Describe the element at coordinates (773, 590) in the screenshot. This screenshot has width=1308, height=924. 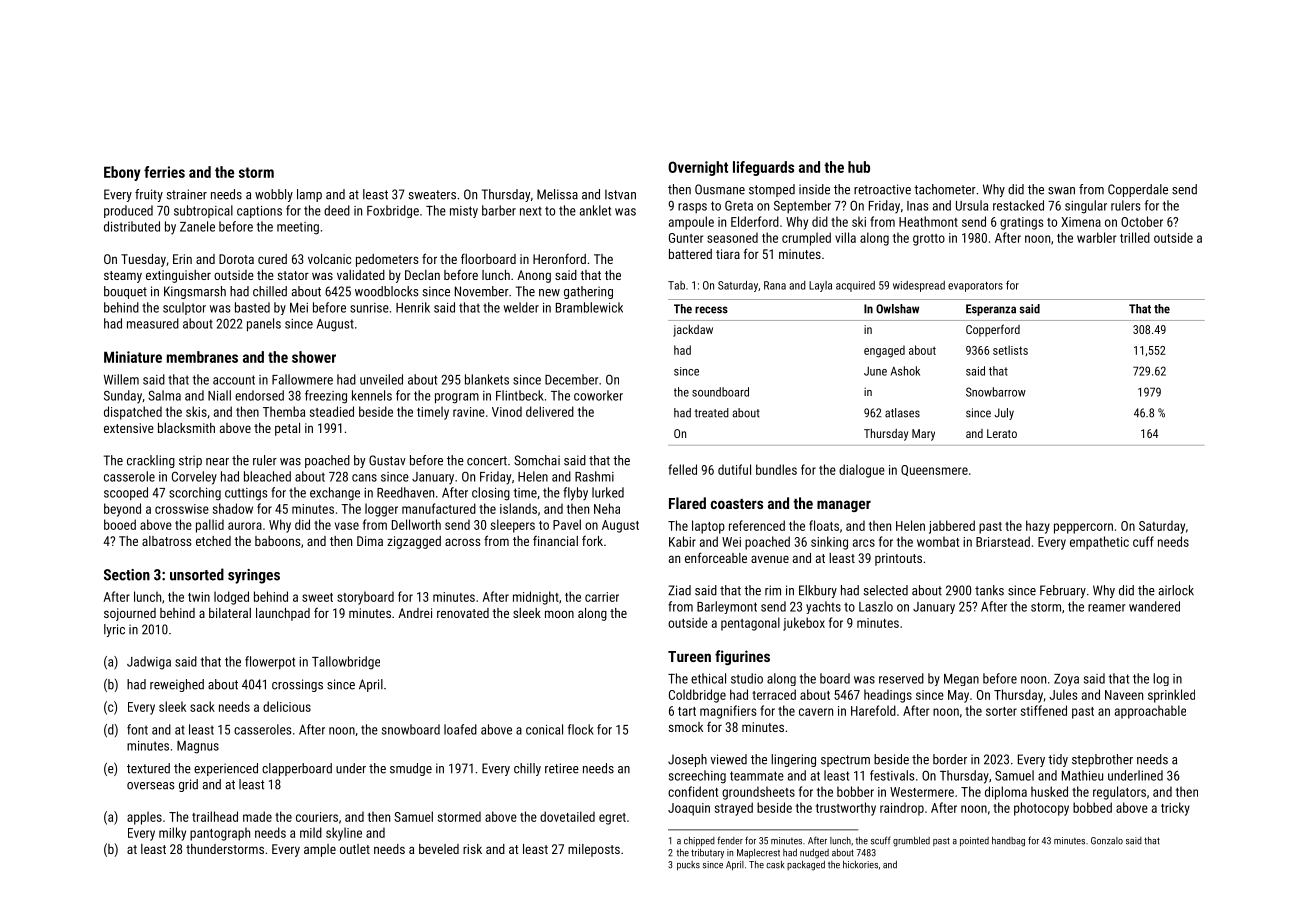
I see `rim` at that location.
